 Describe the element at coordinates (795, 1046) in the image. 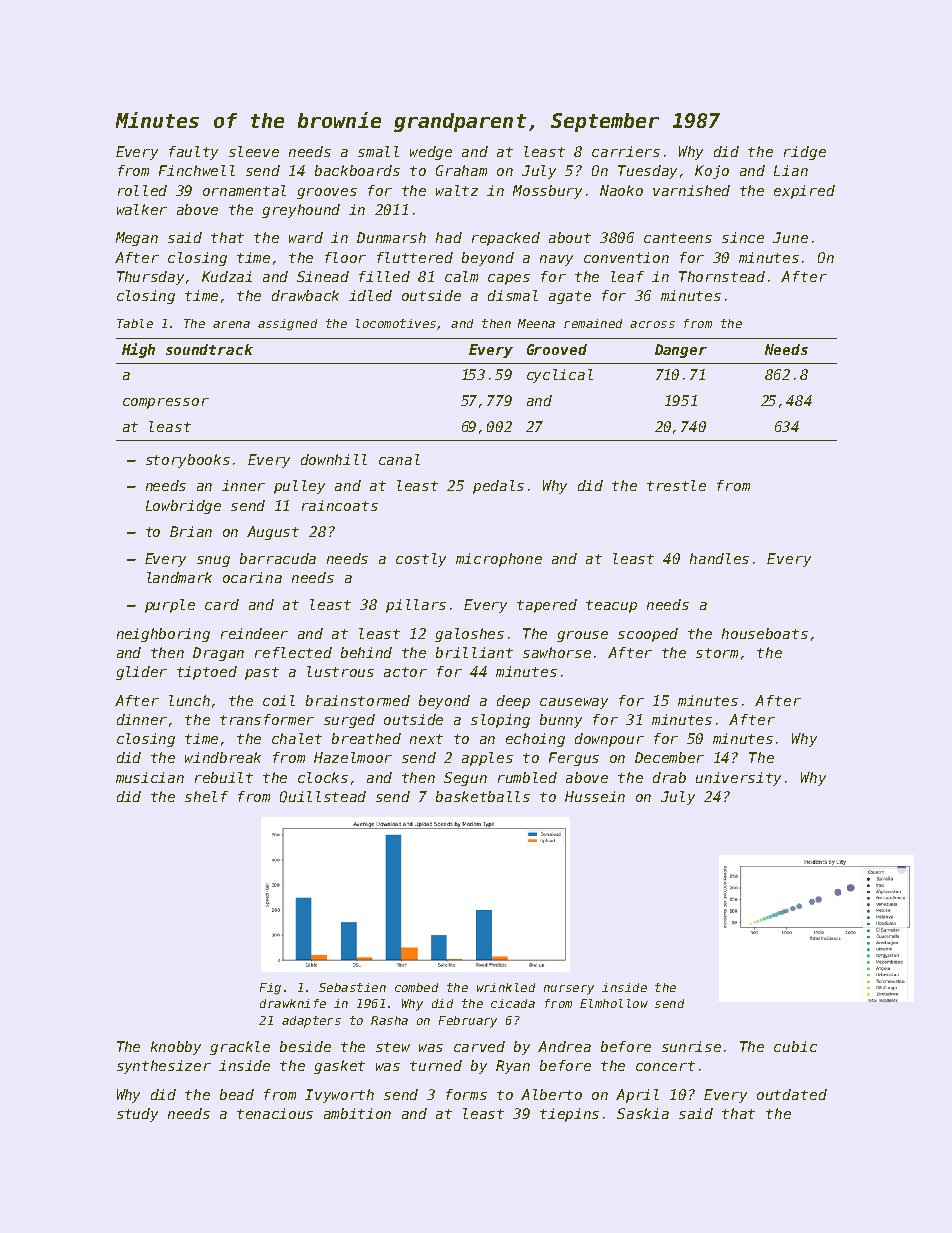

I see `cubic` at that location.
